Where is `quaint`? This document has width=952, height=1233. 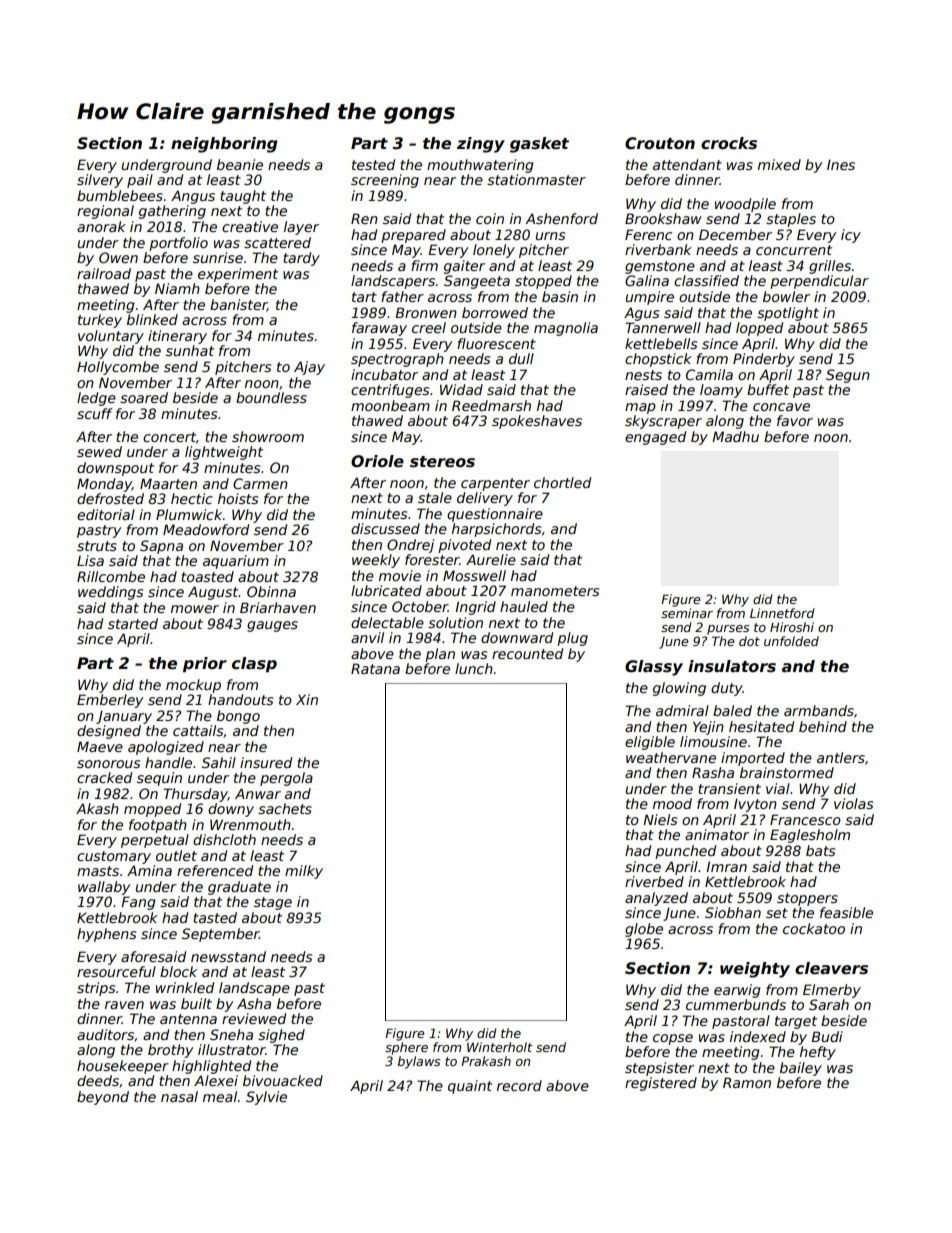
quaint is located at coordinates (470, 1087).
